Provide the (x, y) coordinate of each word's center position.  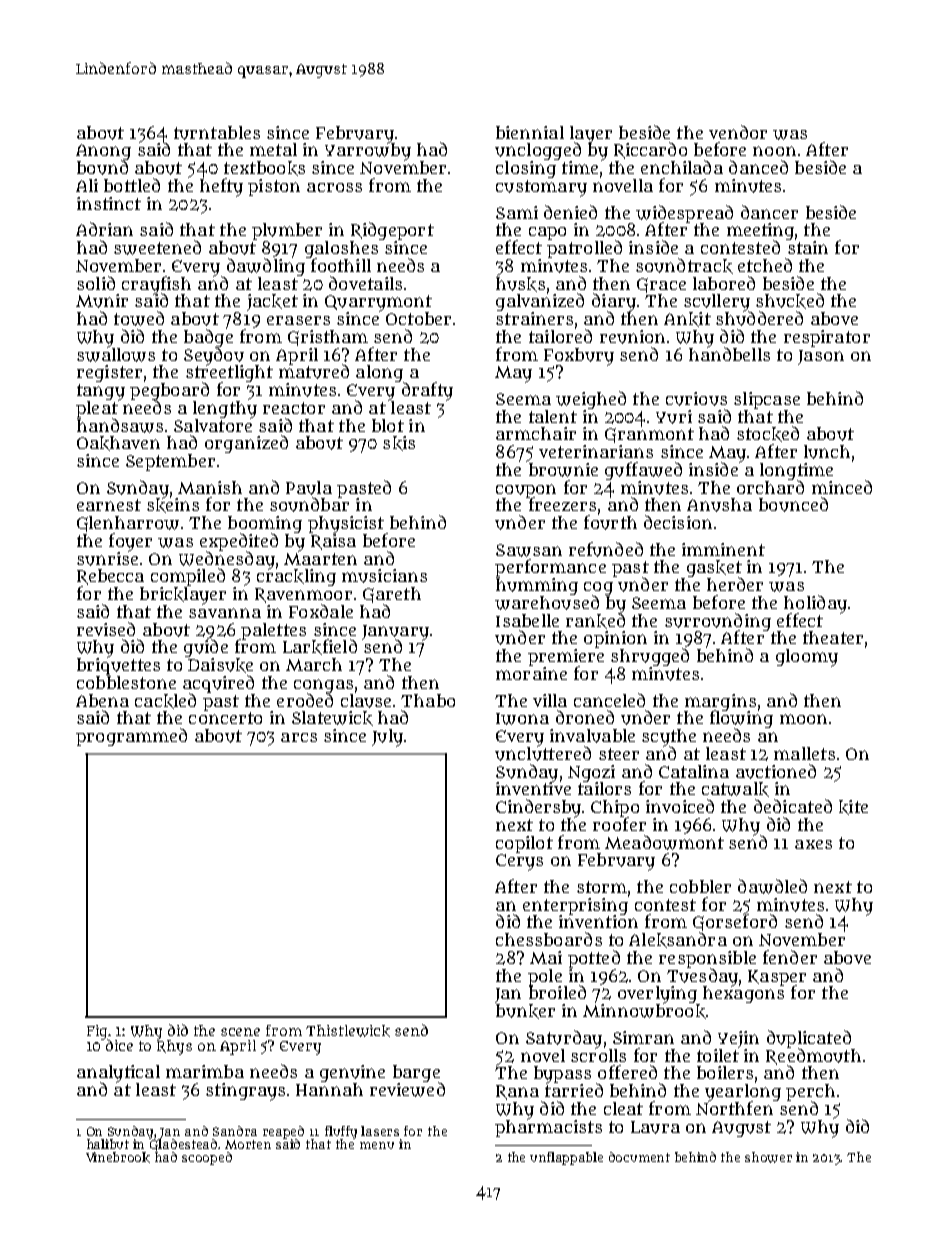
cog (598, 588)
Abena (102, 700)
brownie (563, 470)
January (395, 632)
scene (240, 1032)
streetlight (229, 373)
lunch (827, 452)
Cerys (519, 862)
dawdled (772, 886)
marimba (205, 1071)
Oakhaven (118, 443)
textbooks (264, 168)
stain (808, 247)
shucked (790, 301)
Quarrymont (378, 303)
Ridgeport (392, 231)
